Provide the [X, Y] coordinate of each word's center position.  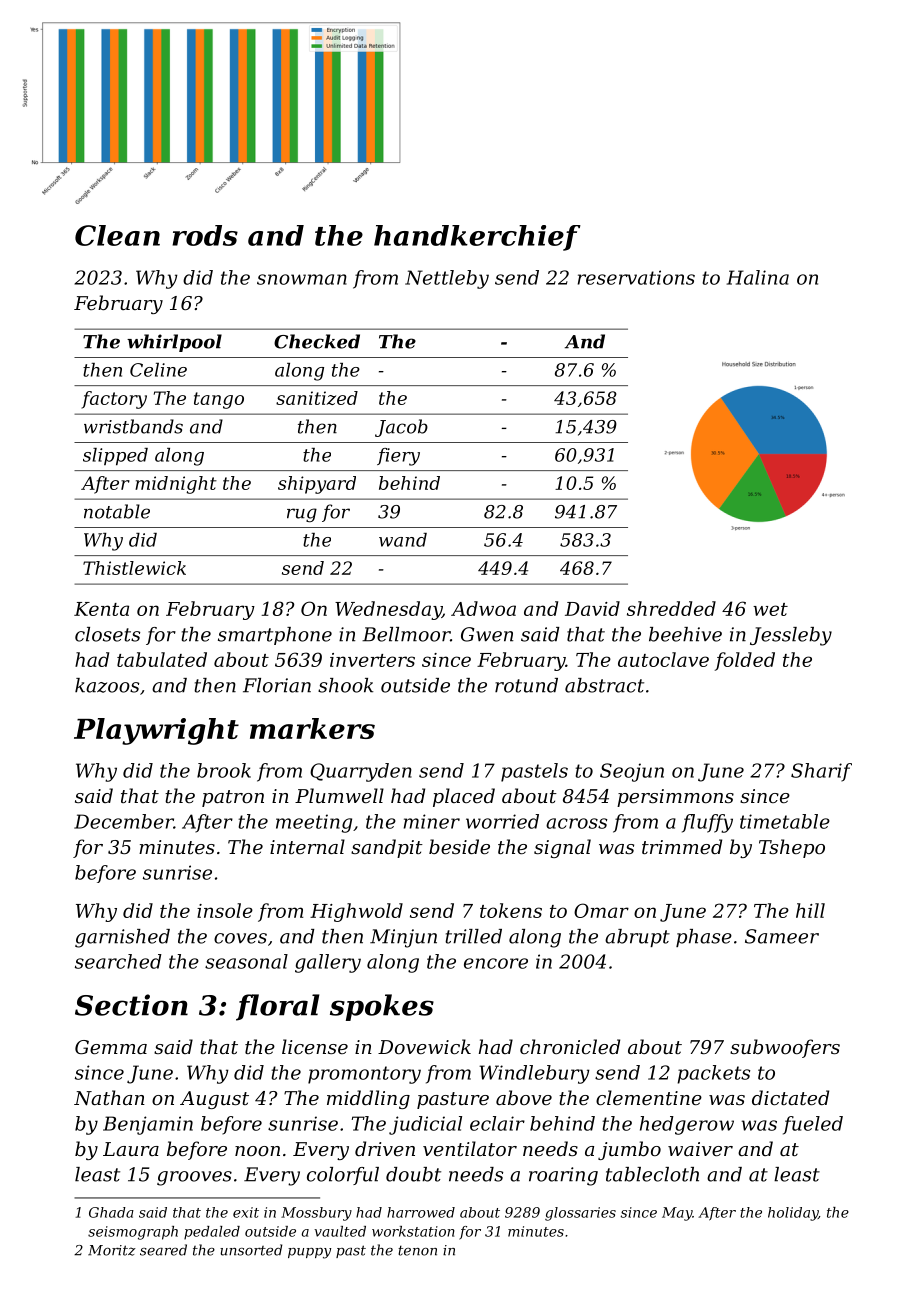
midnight [176, 485]
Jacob [401, 428]
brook [224, 770]
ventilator [470, 1148]
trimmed [682, 846]
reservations [636, 277]
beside [459, 846]
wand [403, 540]
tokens [511, 910]
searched [118, 961]
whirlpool [174, 343]
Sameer [782, 936]
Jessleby [791, 636]
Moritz [112, 1250]
